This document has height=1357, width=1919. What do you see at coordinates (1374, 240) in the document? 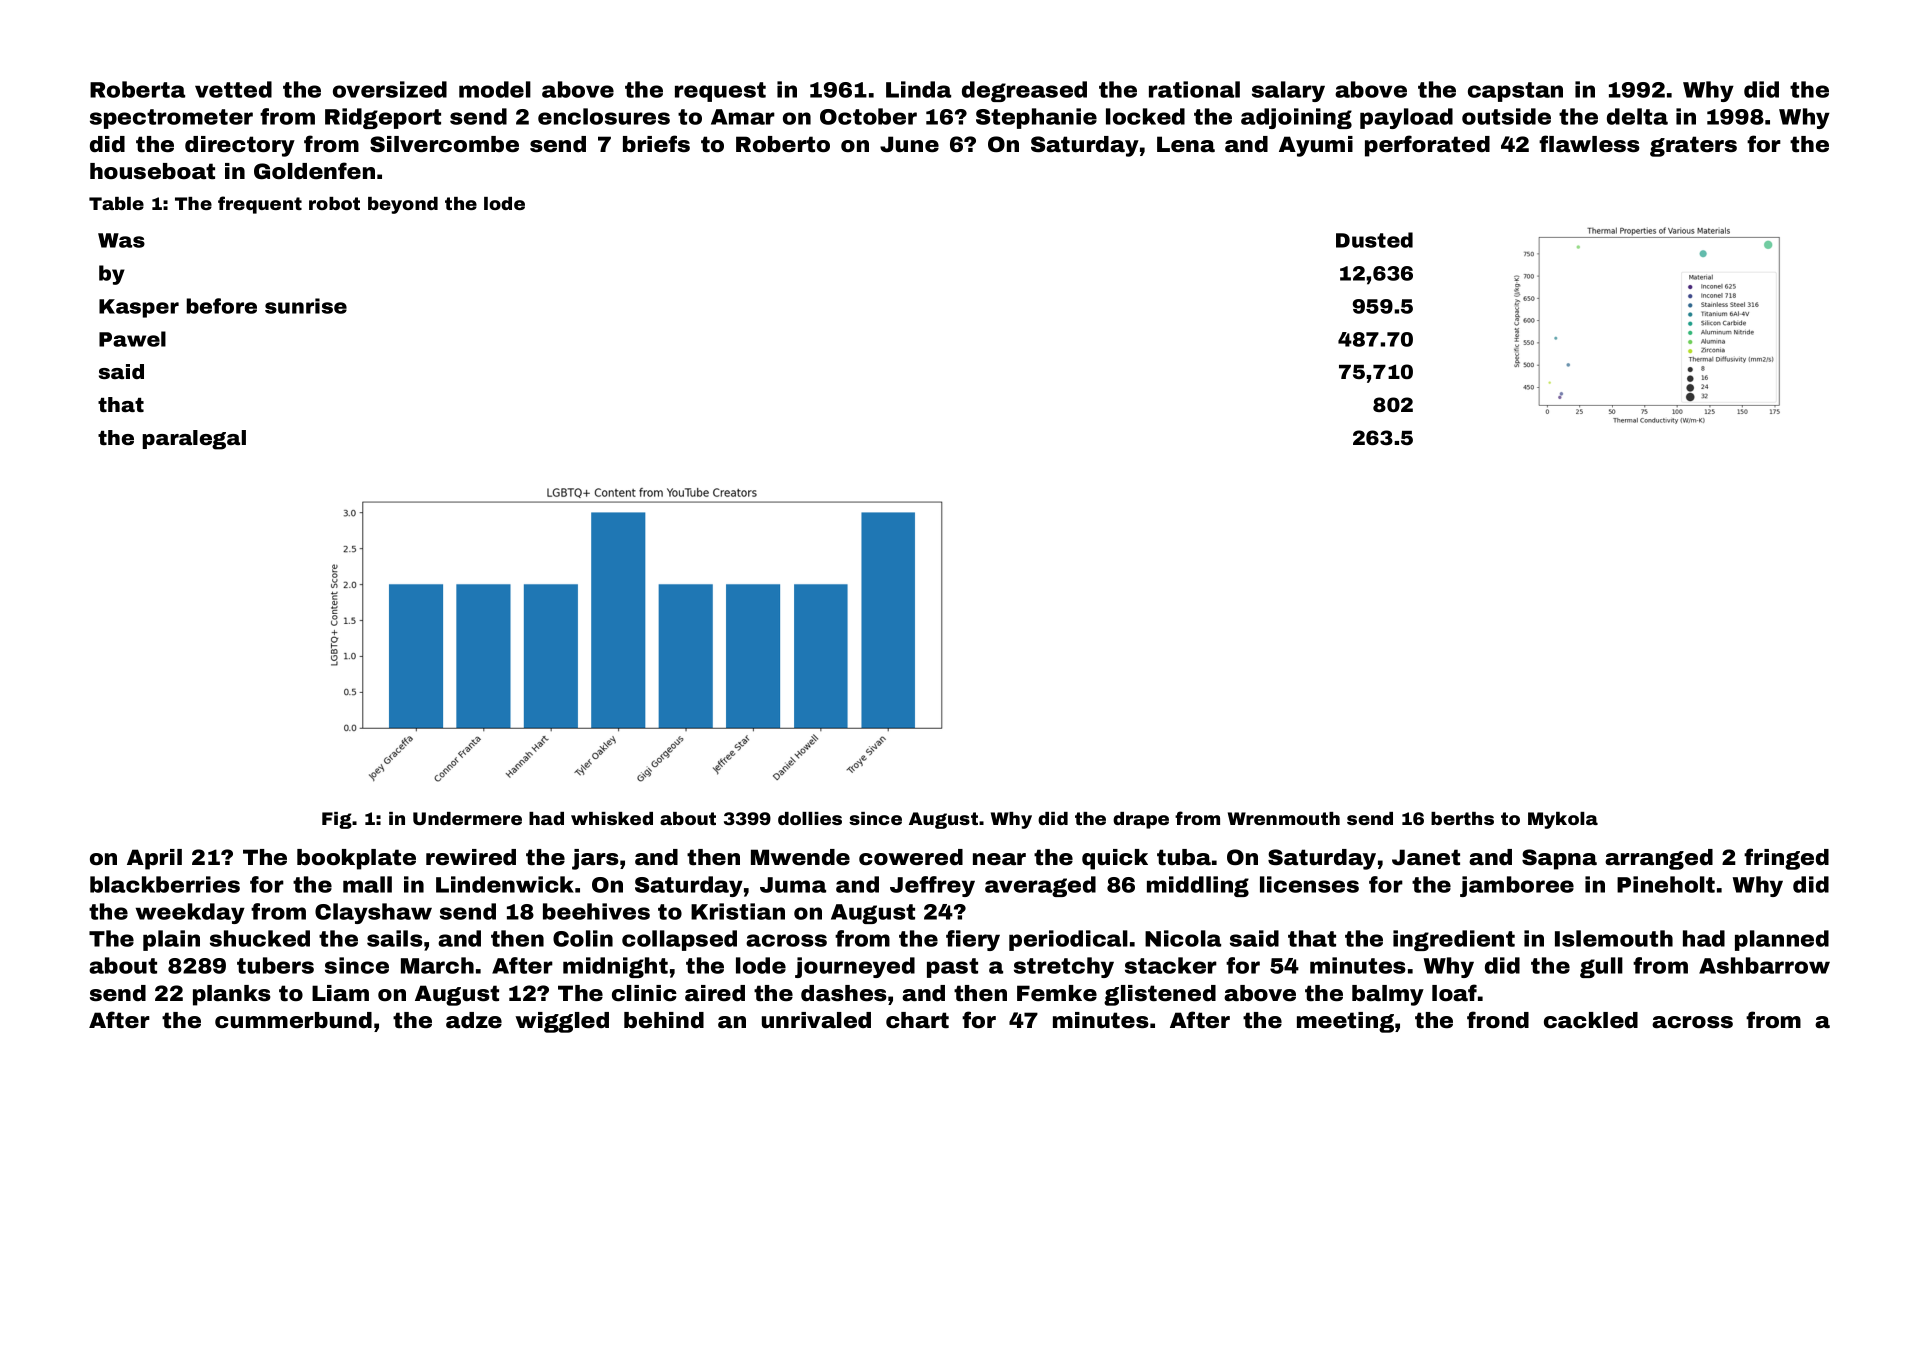
I see `Dusted` at bounding box center [1374, 240].
